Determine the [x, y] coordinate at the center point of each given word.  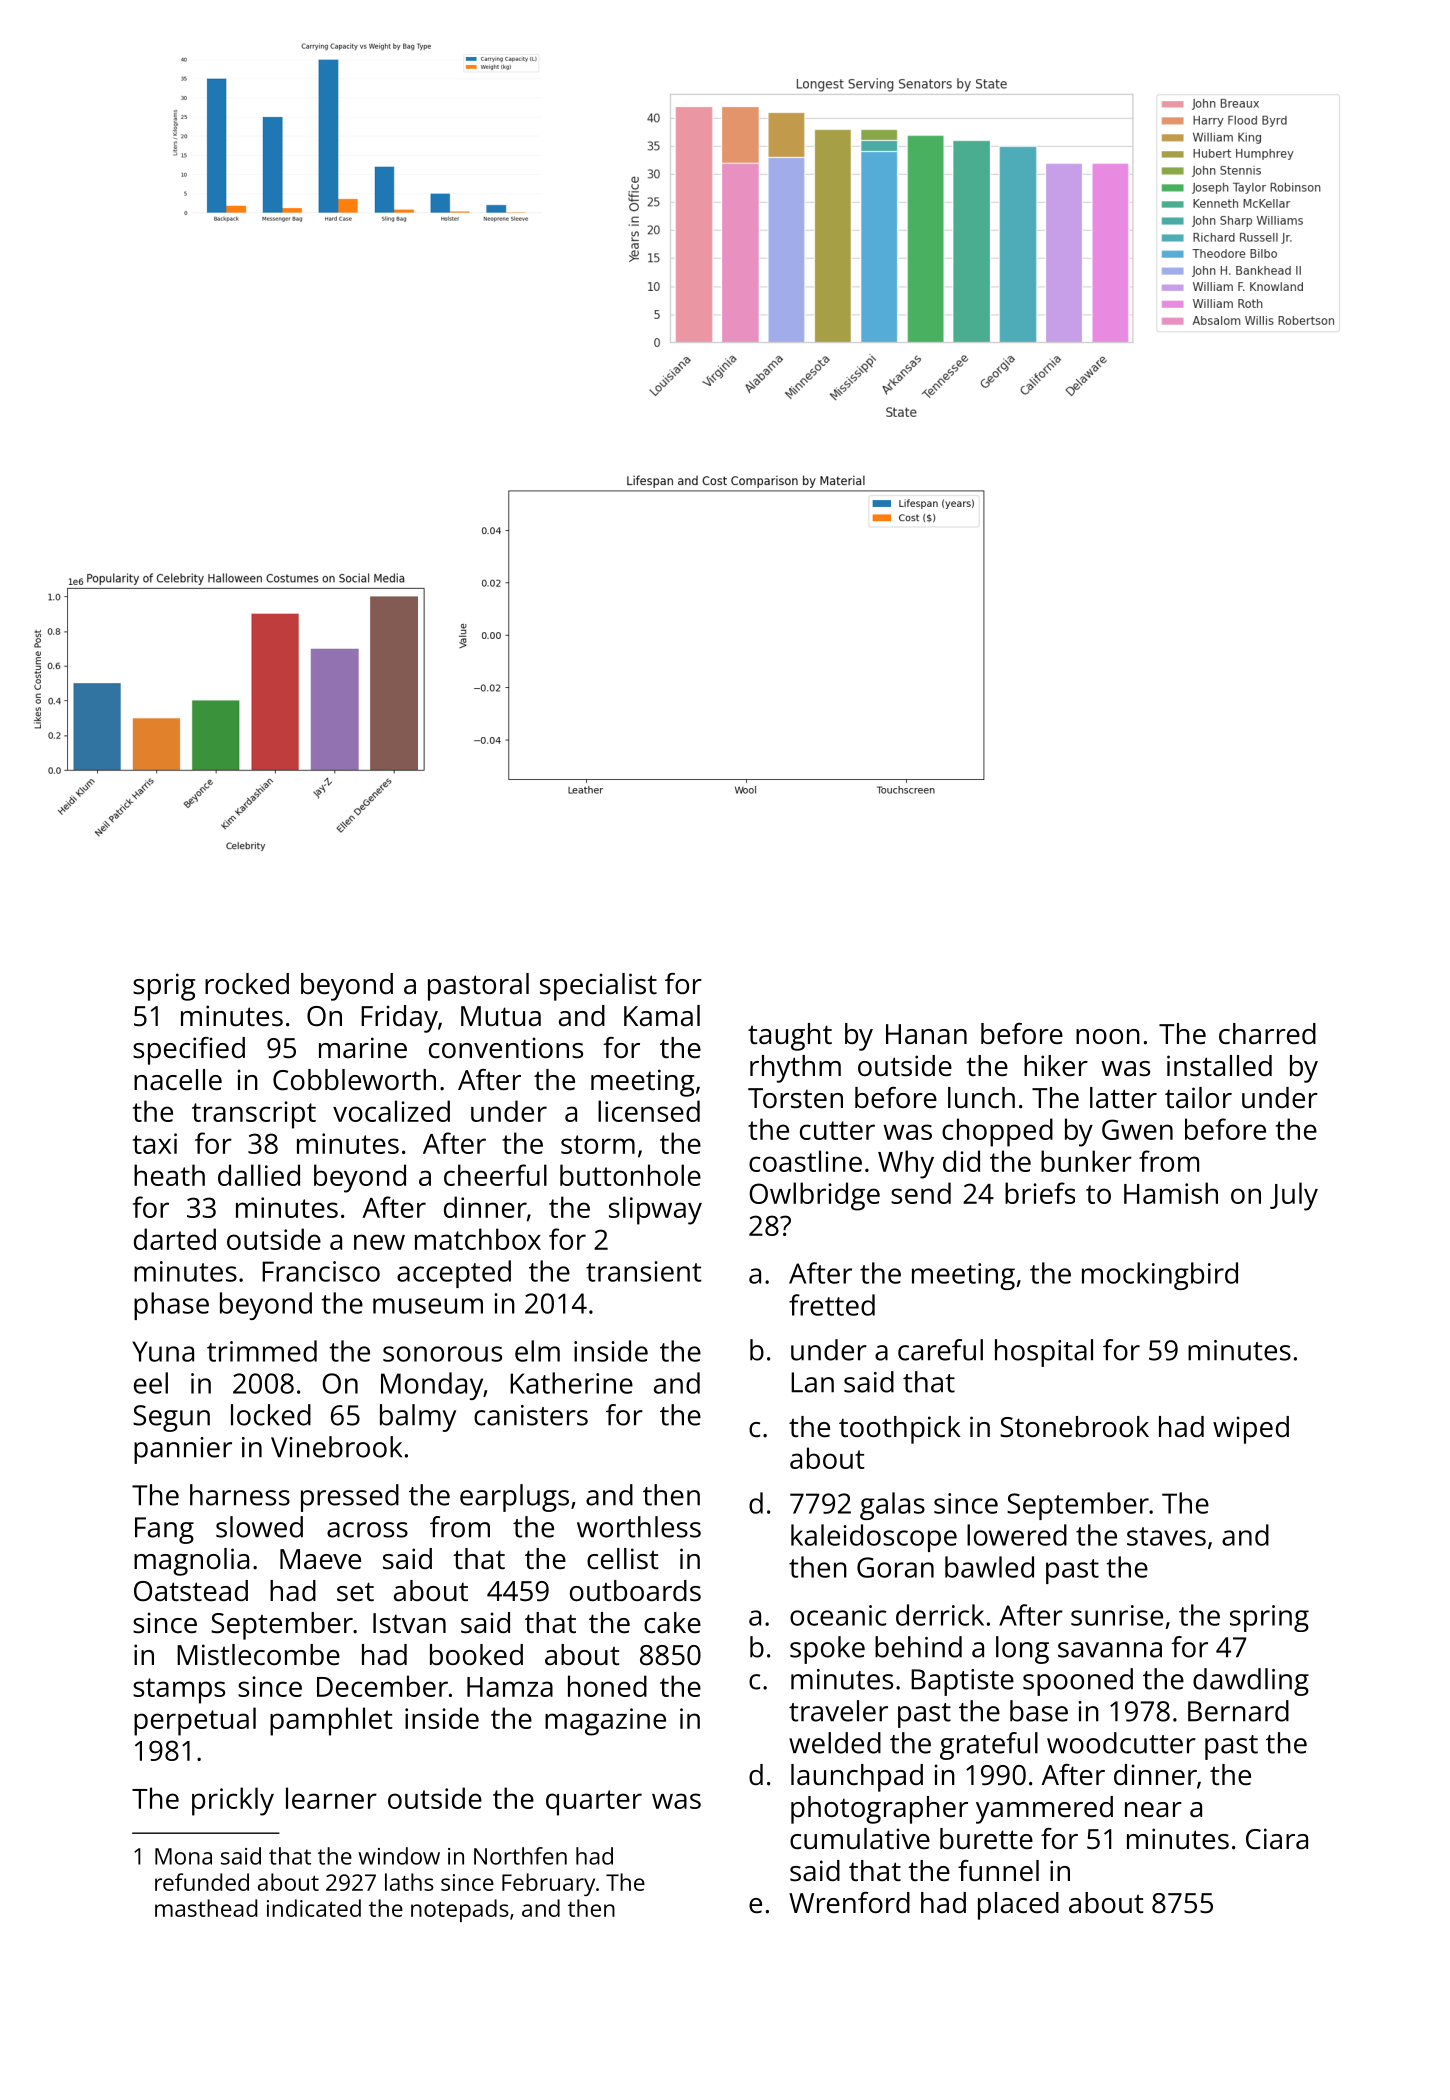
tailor [1198, 1097]
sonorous [442, 1354]
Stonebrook [1074, 1426]
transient [644, 1271]
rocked [247, 984]
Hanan [926, 1034]
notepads [460, 1910]
